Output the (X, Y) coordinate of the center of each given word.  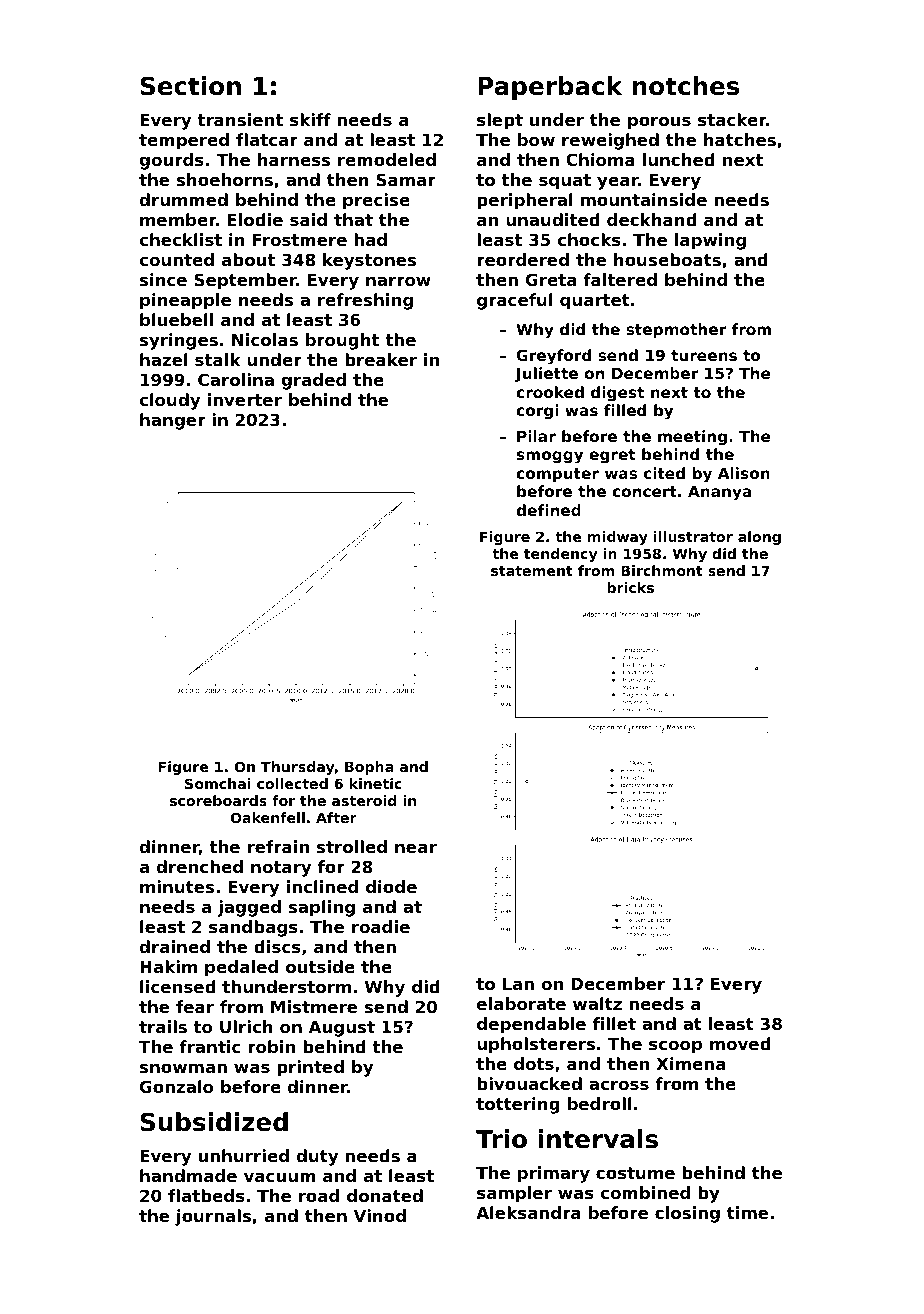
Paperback (550, 88)
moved (740, 1043)
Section (191, 86)
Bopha (369, 768)
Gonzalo (176, 1086)
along (759, 538)
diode (391, 886)
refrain (278, 846)
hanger (173, 421)
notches (686, 86)
